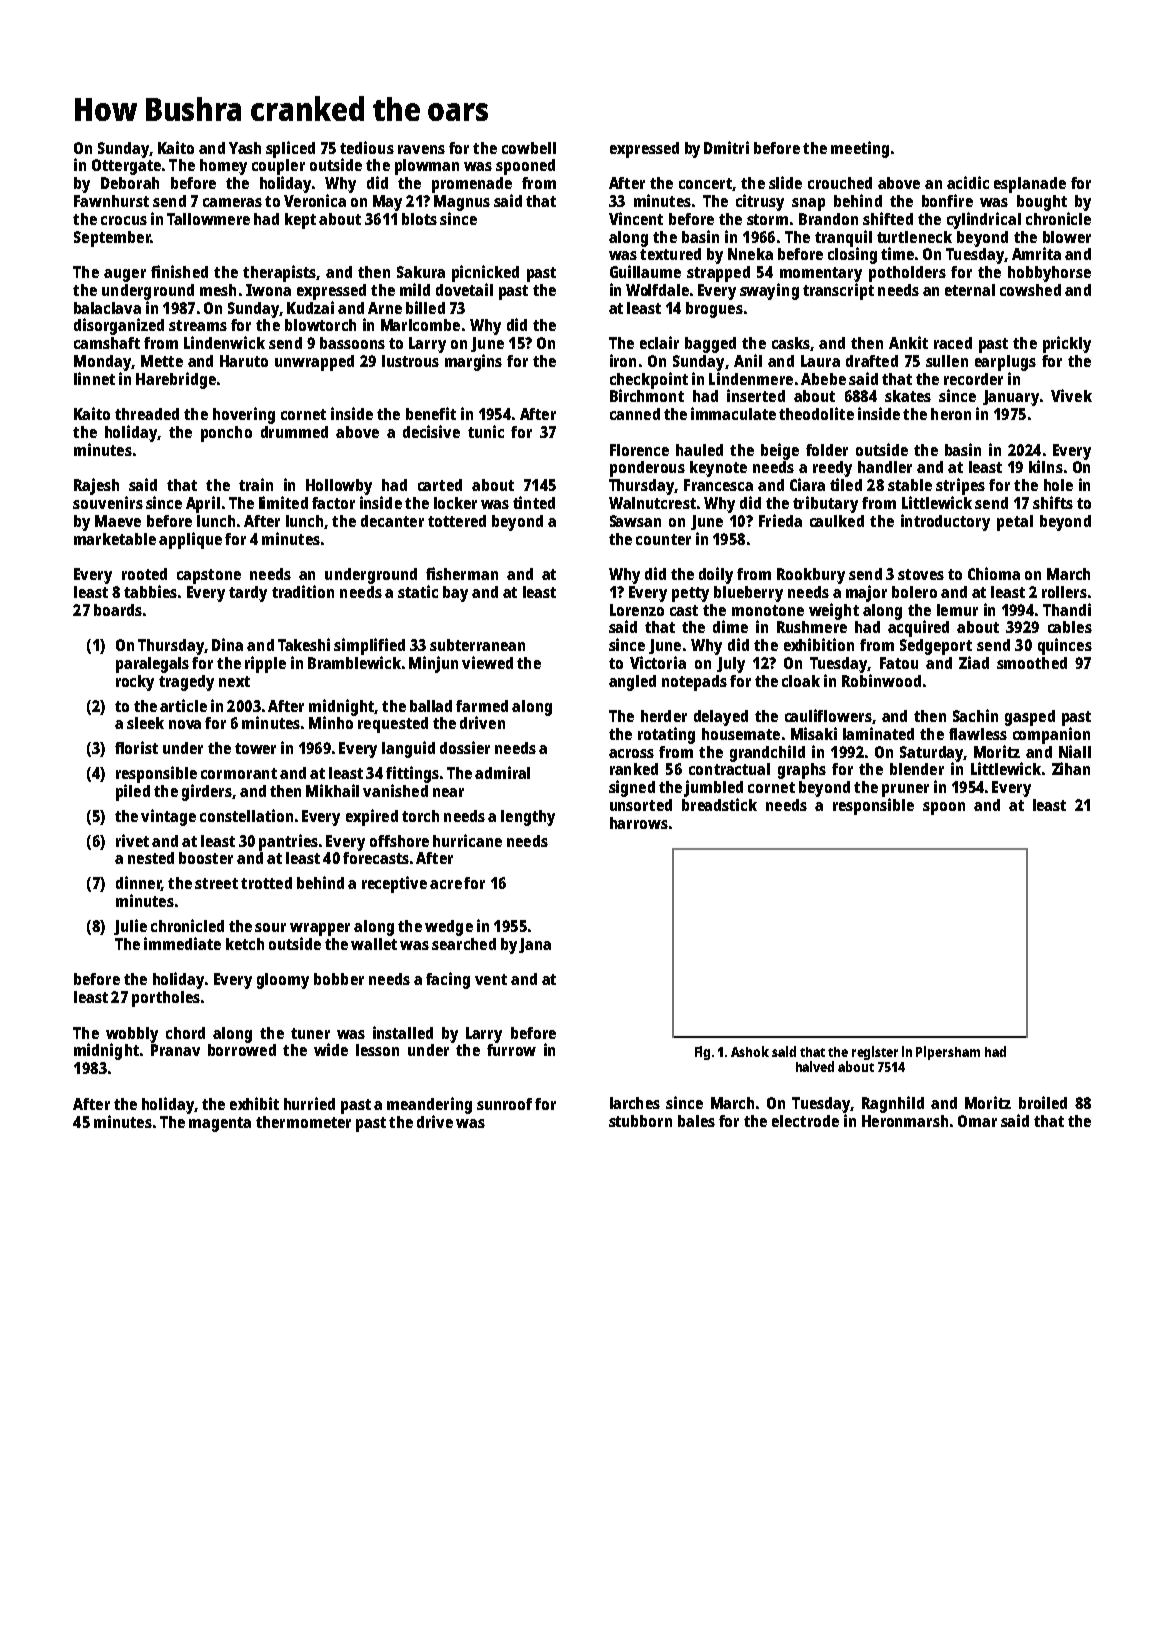 Image resolution: width=1165 pixels, height=1648 pixels. I want to click on broiled, so click(1043, 1102).
